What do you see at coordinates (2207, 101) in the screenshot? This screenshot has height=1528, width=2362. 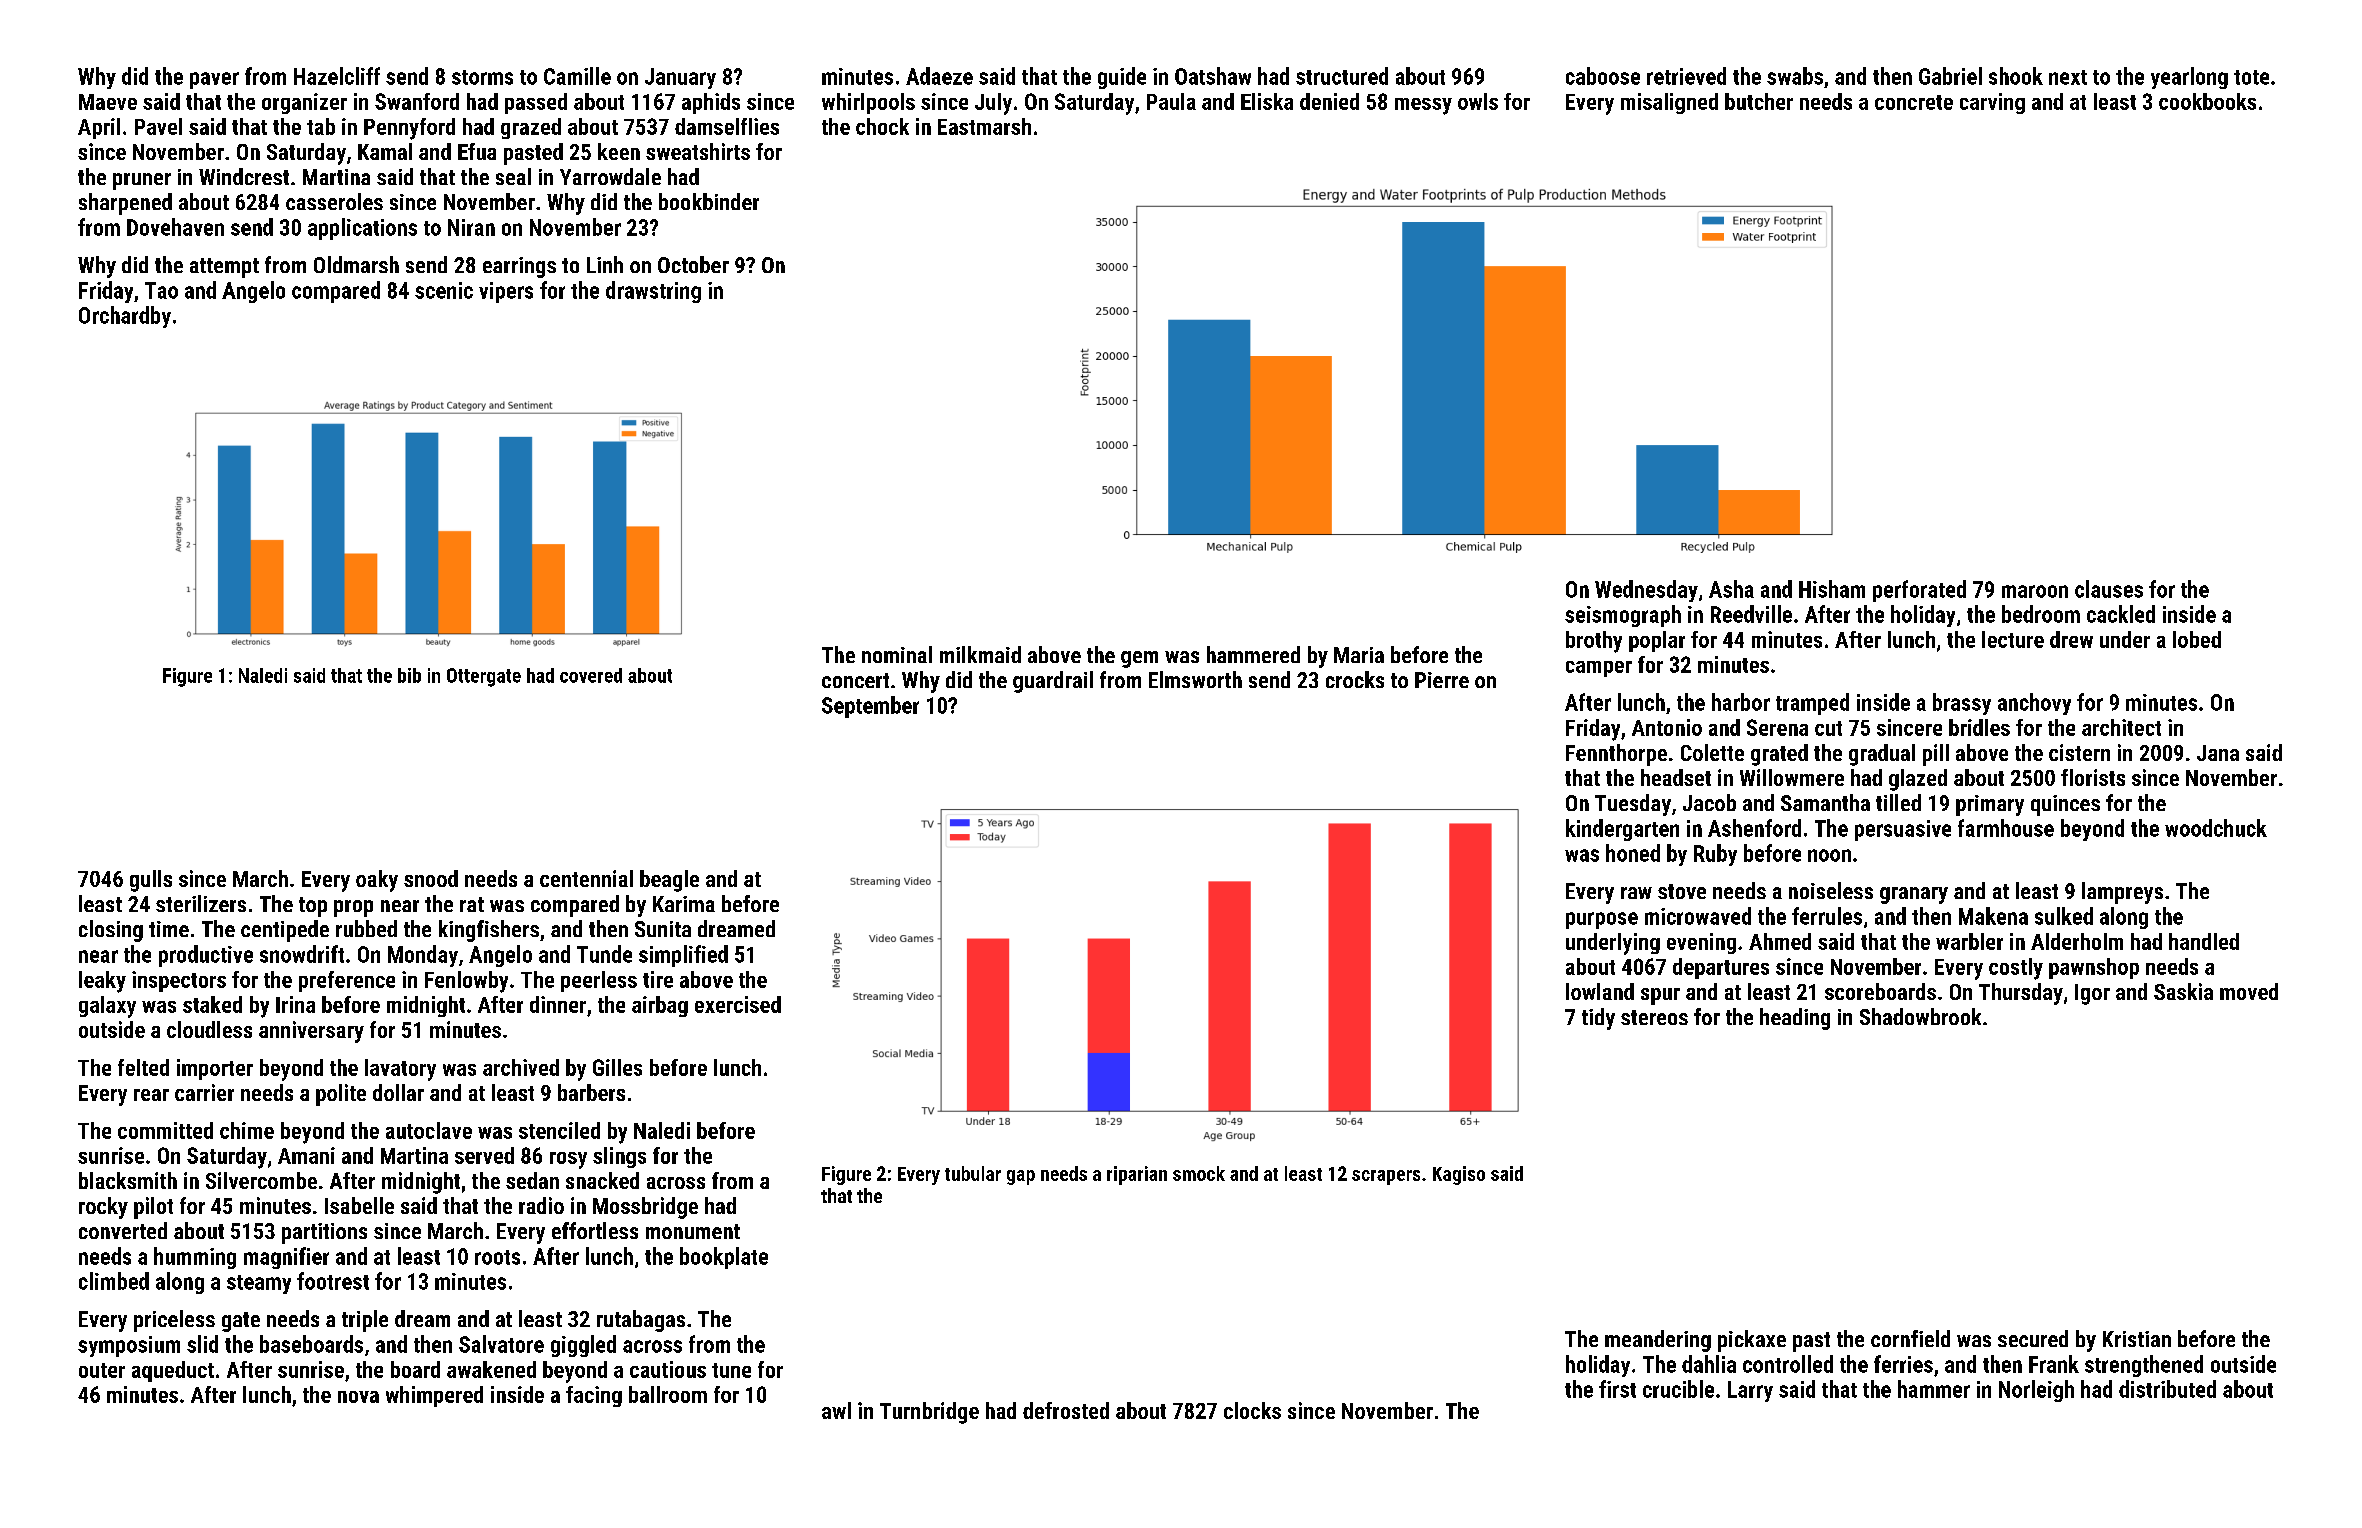 I see `cookbooks` at bounding box center [2207, 101].
